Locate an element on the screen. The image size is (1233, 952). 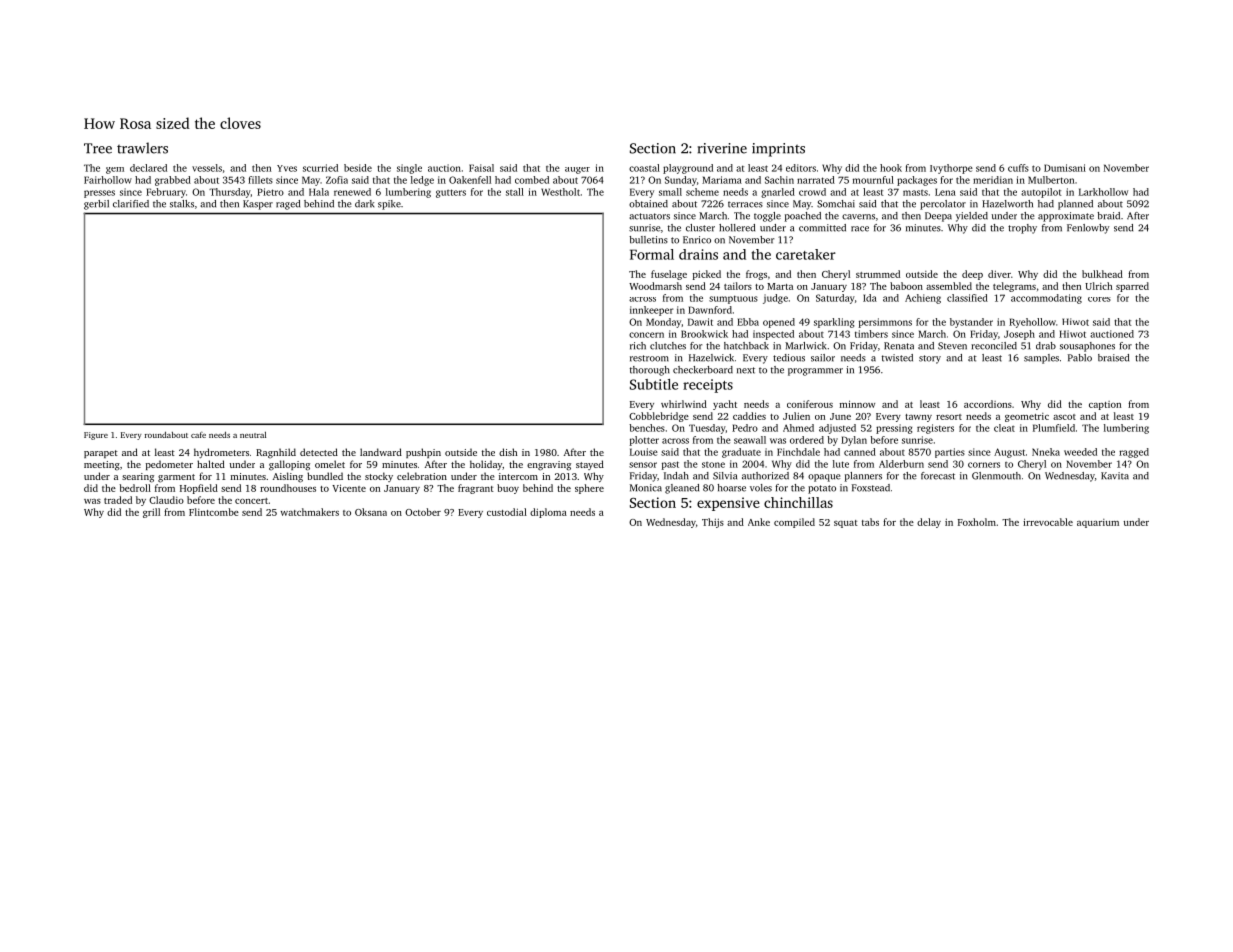
imprints is located at coordinates (778, 150).
